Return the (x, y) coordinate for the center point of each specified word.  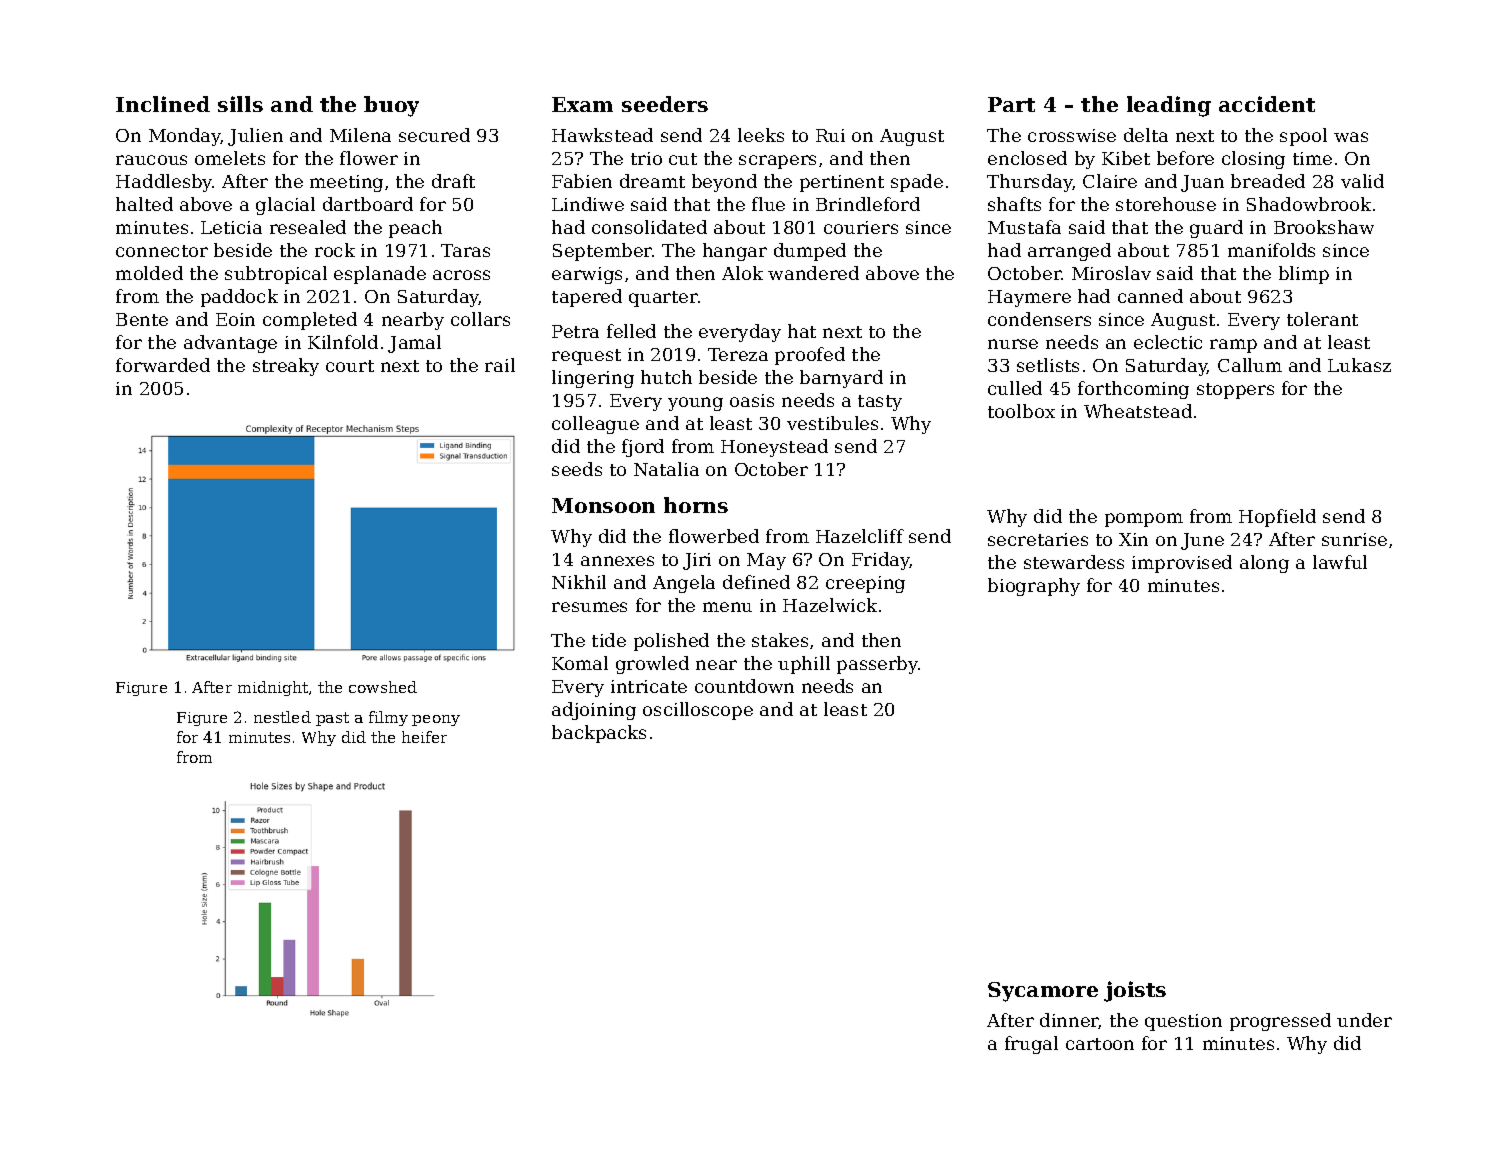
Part (1011, 104)
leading (1169, 106)
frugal (1031, 1045)
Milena (360, 135)
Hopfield (1277, 518)
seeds (577, 469)
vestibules (832, 423)
